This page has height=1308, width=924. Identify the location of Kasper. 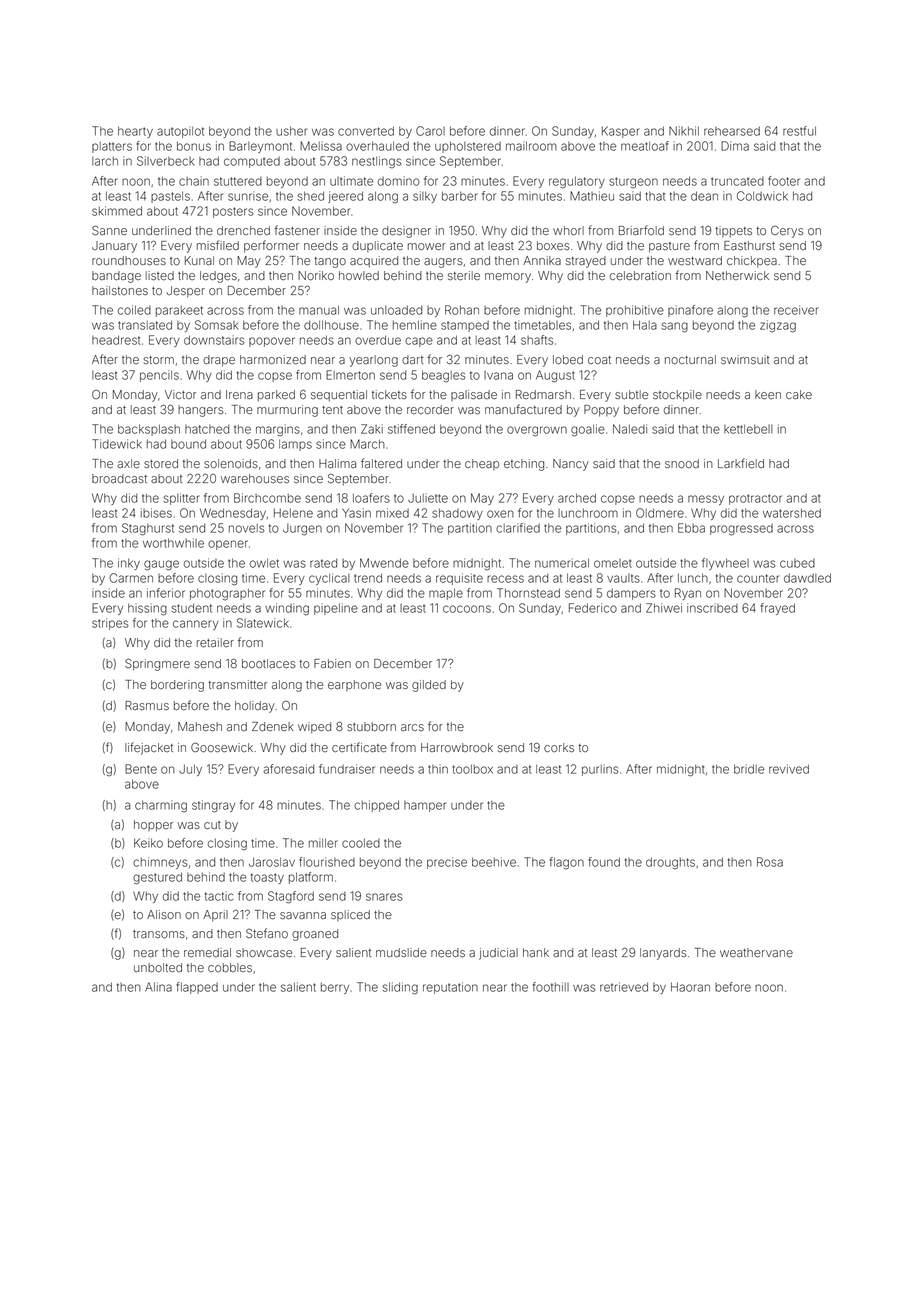
(621, 132).
